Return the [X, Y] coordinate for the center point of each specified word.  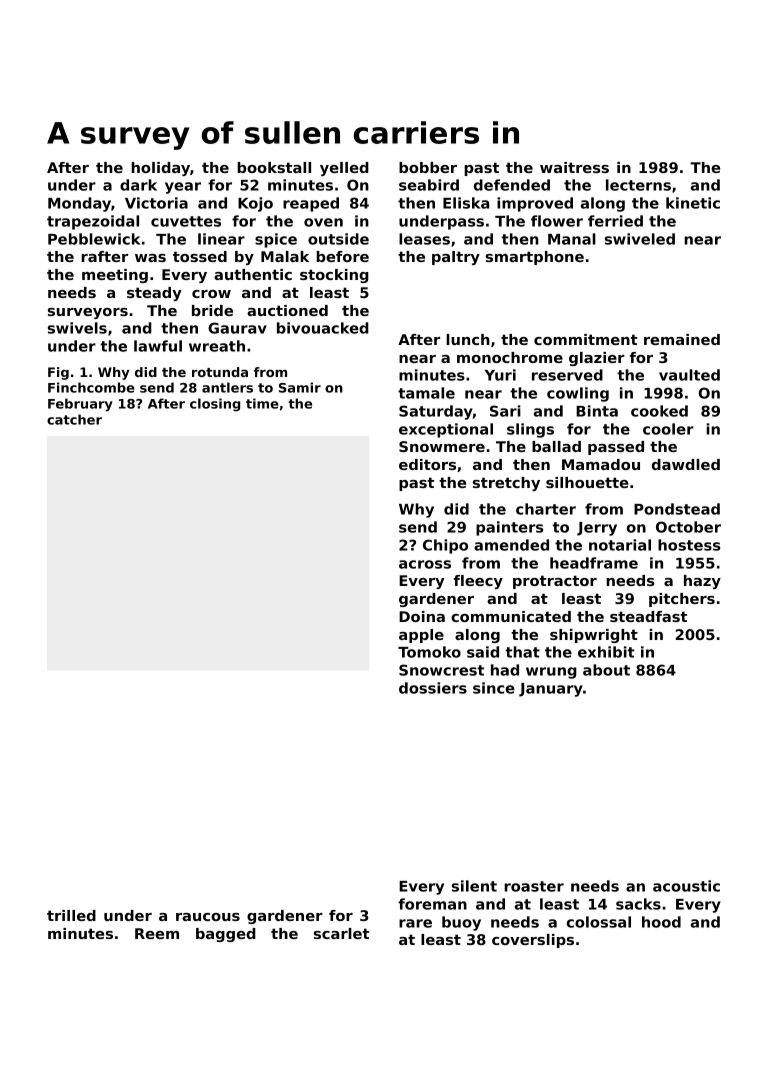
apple [421, 636]
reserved [567, 375]
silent [474, 886]
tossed [200, 256]
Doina [422, 616]
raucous [208, 917]
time [262, 403]
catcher [74, 419]
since [494, 688]
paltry [456, 258]
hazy [702, 582]
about [606, 670]
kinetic [693, 203]
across [425, 564]
